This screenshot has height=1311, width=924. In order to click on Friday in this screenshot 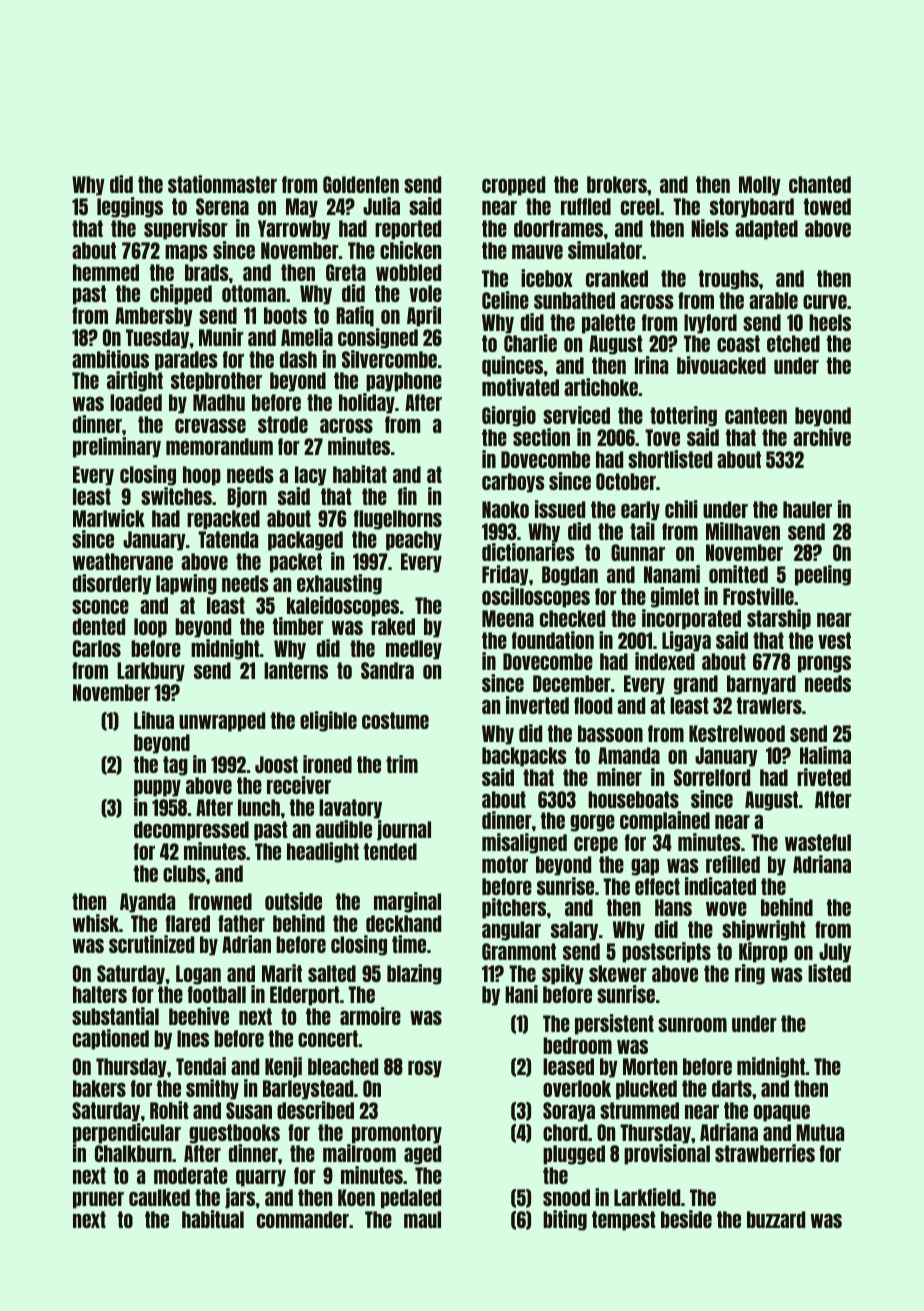, I will do `click(505, 575)`.
